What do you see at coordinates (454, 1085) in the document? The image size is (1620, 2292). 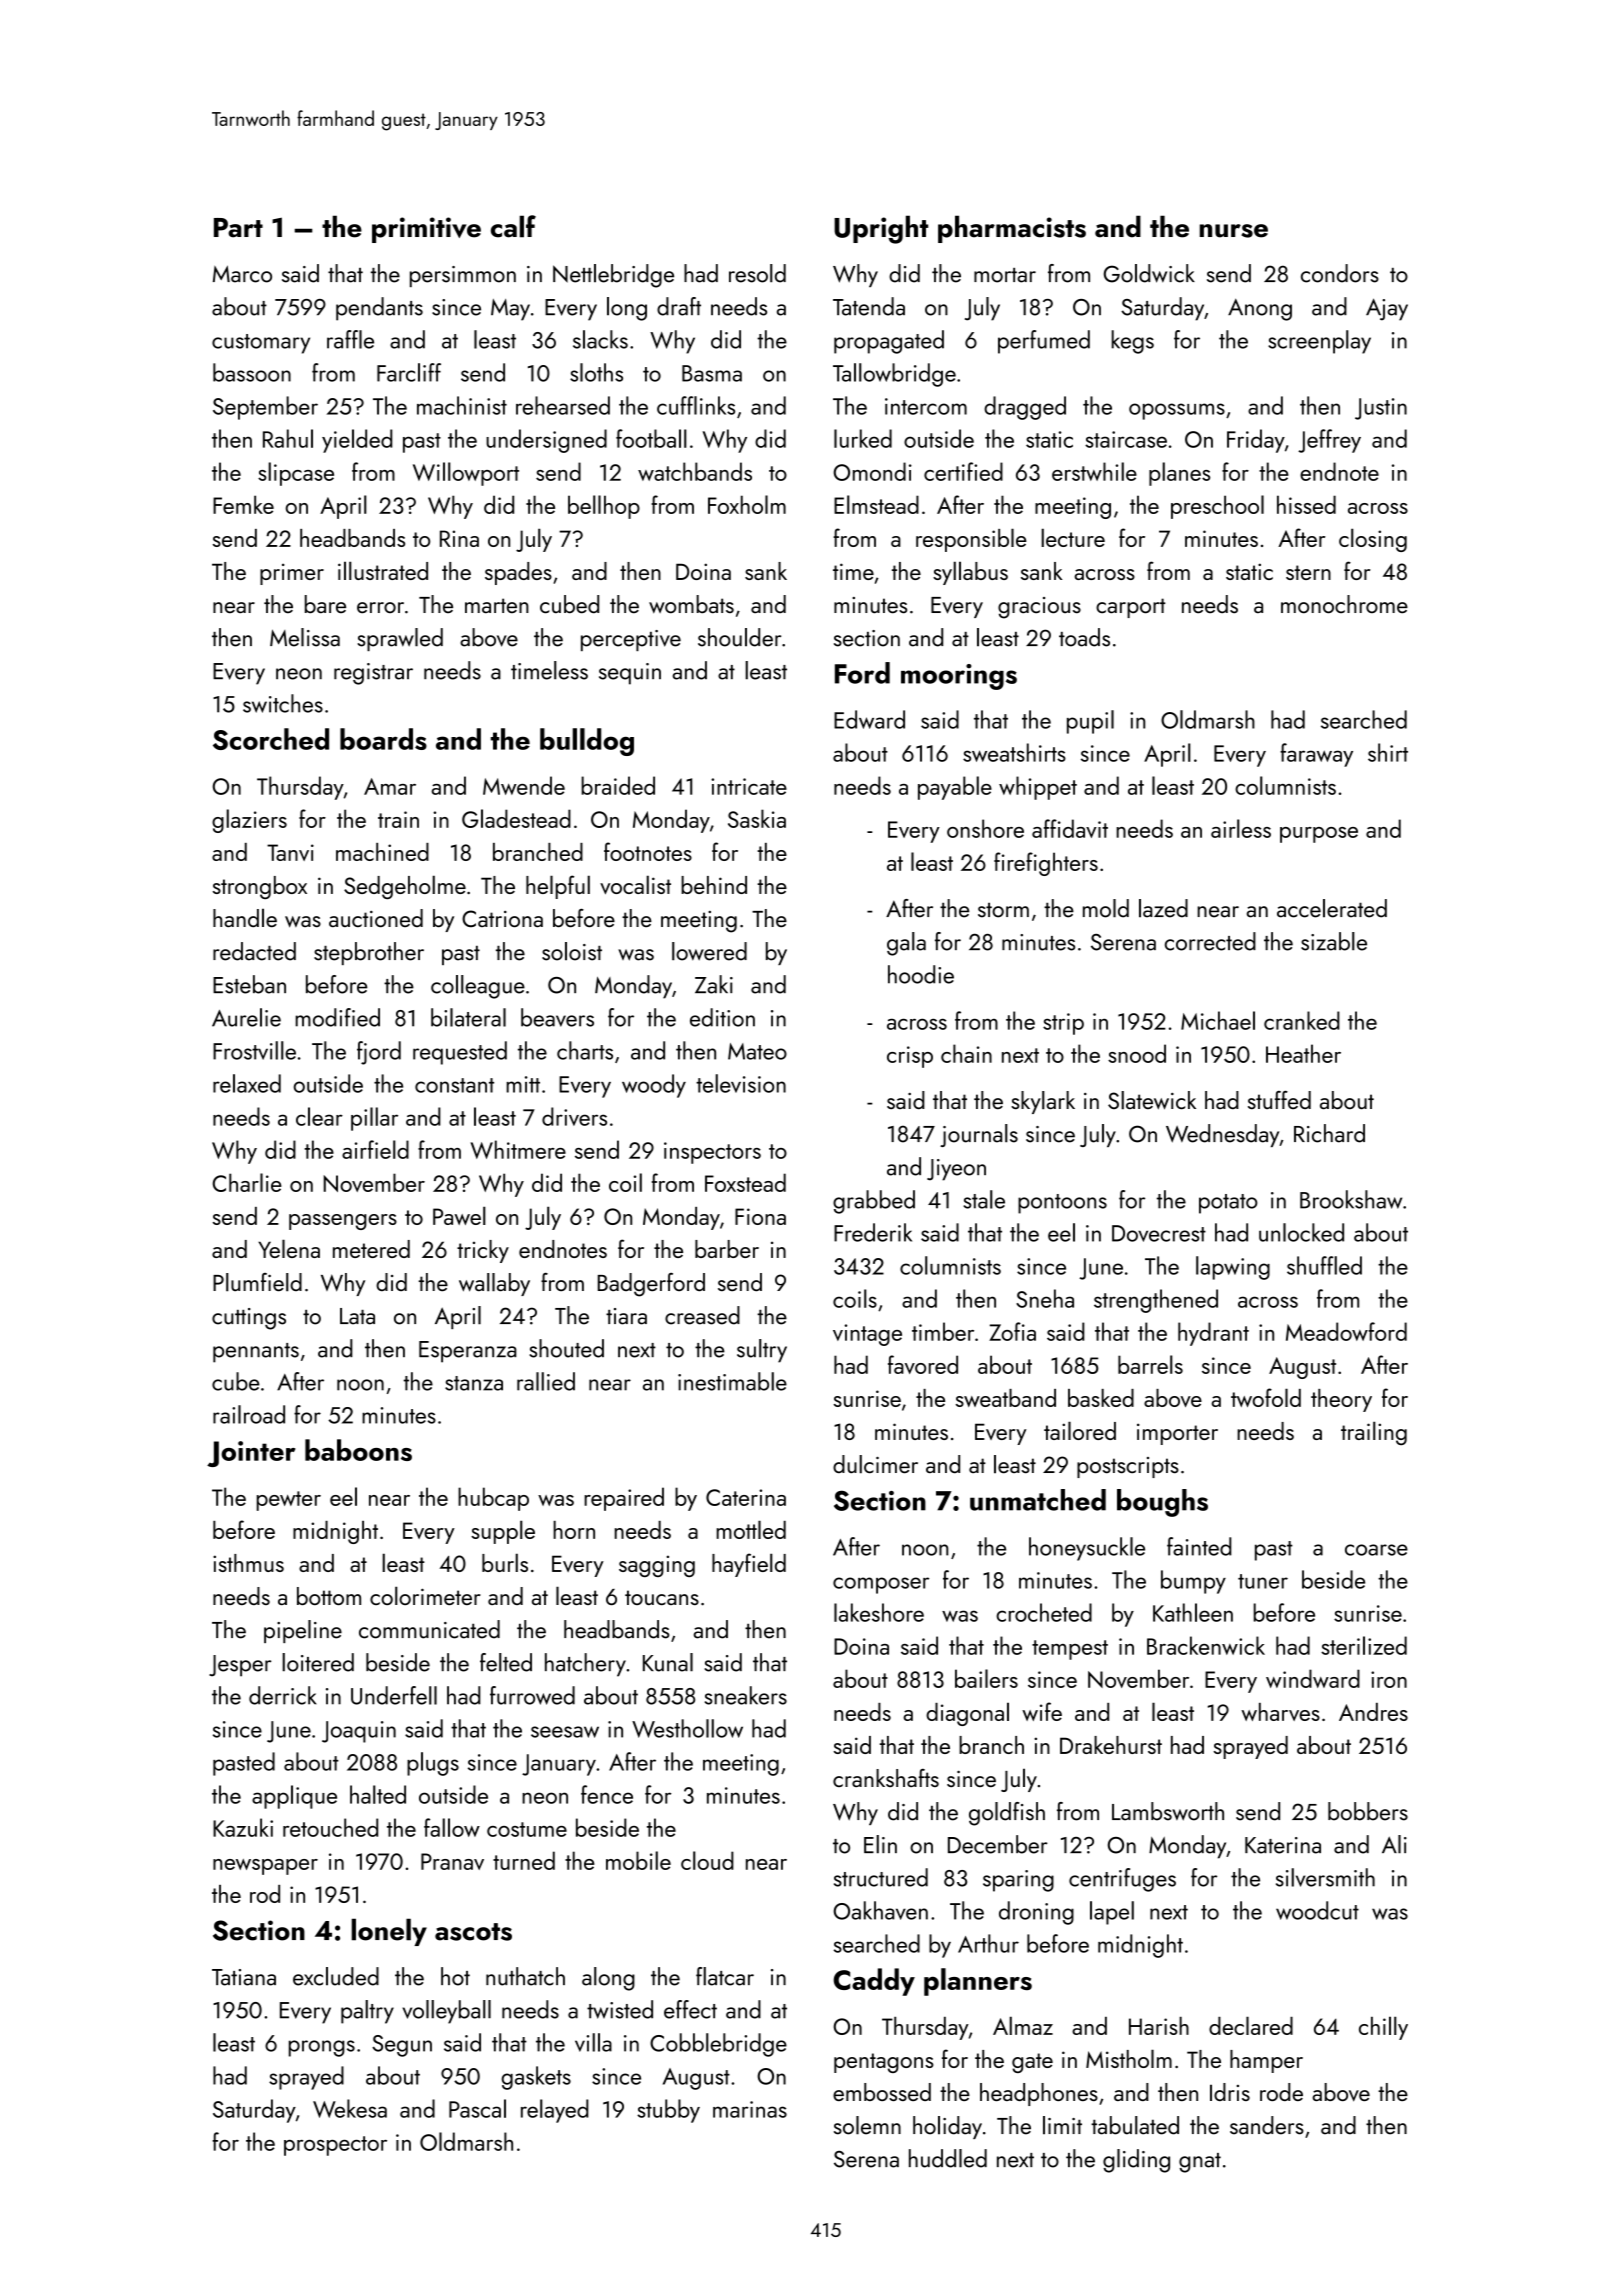 I see `constant` at bounding box center [454, 1085].
